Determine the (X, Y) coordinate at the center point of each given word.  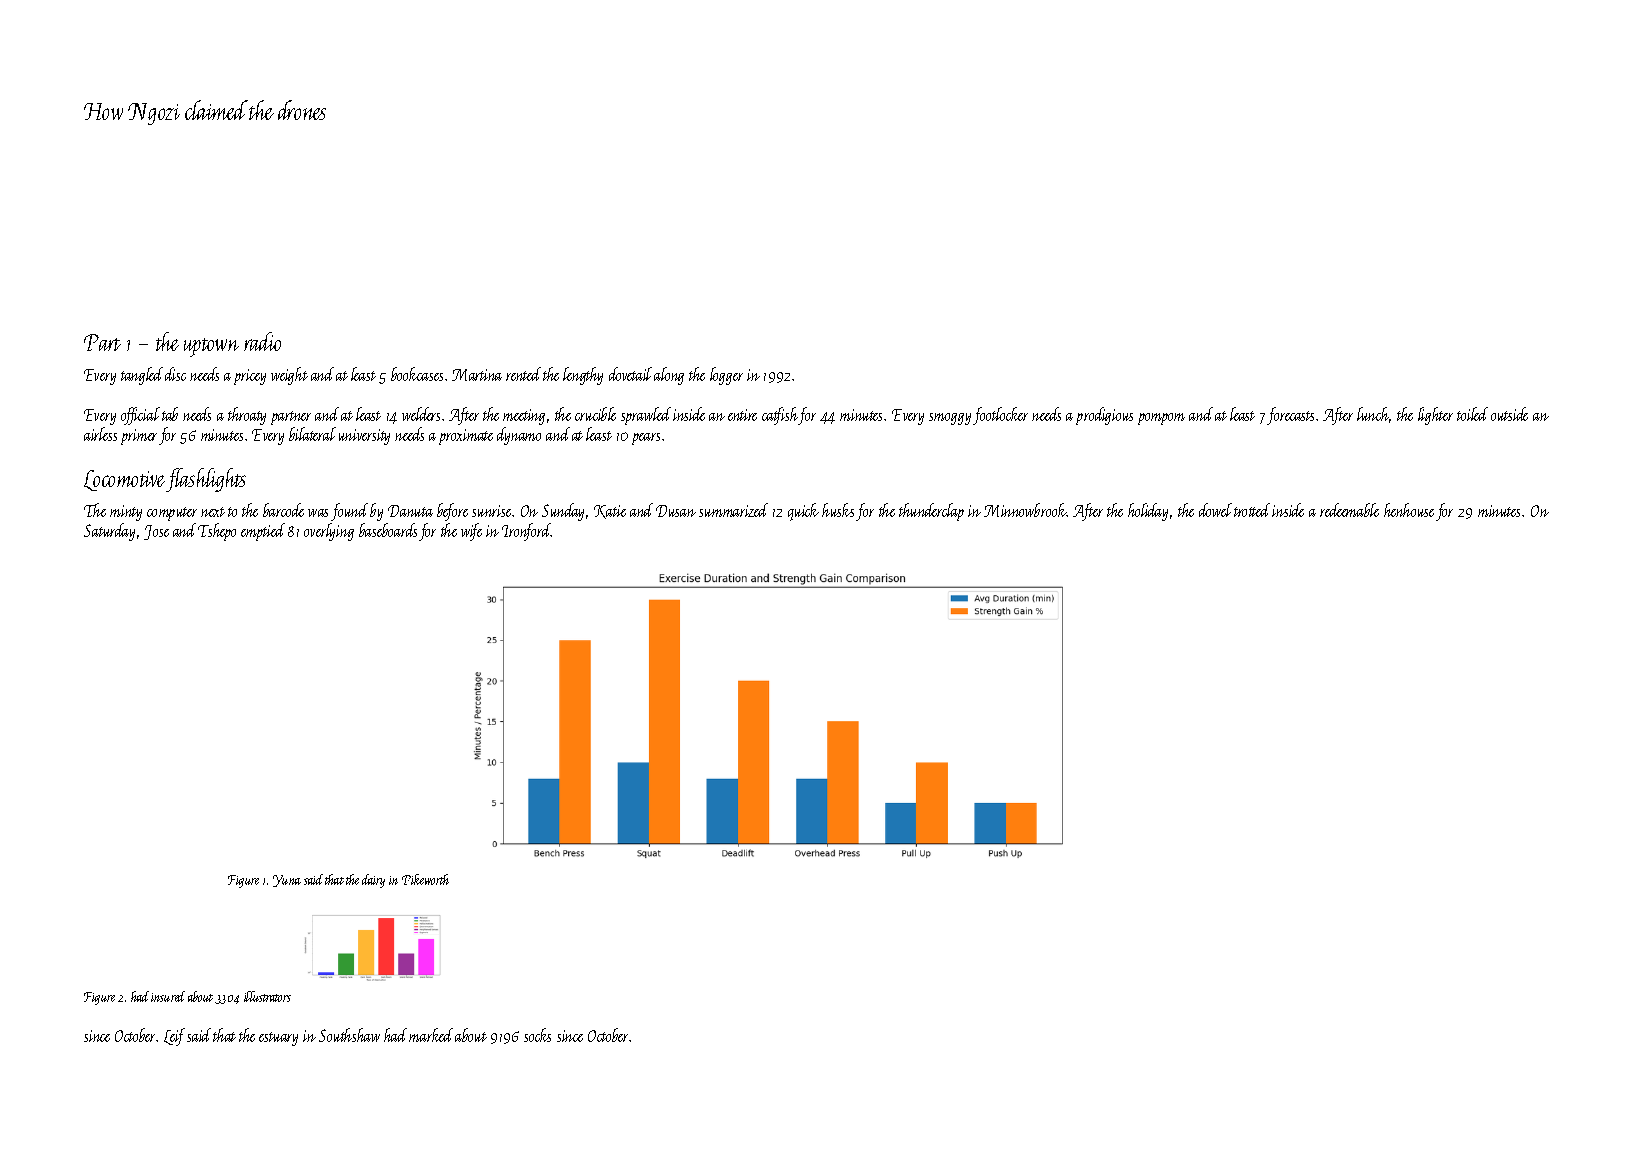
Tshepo (217, 532)
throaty (247, 416)
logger (726, 376)
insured (168, 996)
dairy (373, 881)
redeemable (1349, 510)
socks (537, 1035)
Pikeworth (425, 879)
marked (431, 1035)
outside (1509, 414)
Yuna (287, 881)
